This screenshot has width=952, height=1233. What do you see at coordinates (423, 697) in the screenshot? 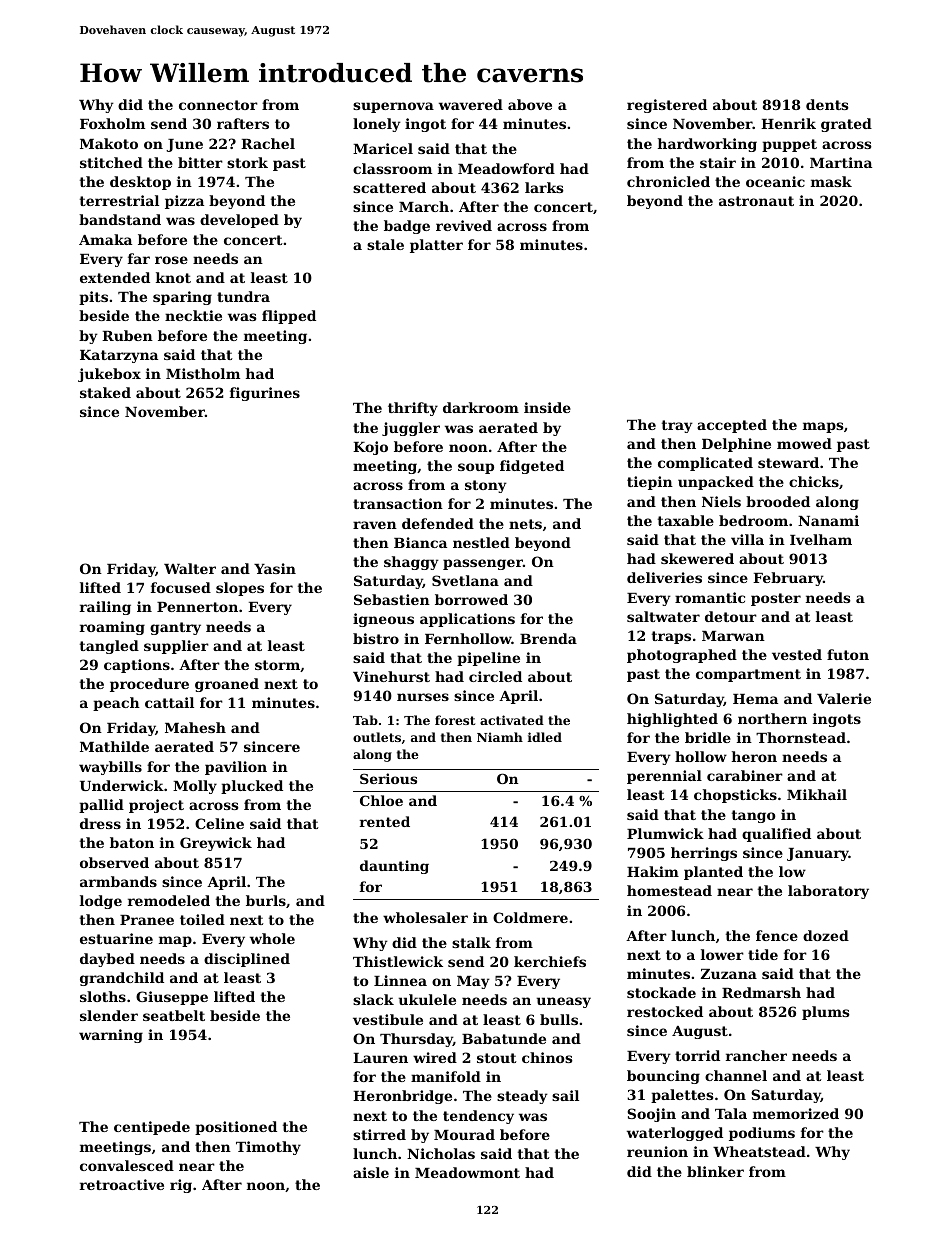
I see `nurses` at bounding box center [423, 697].
